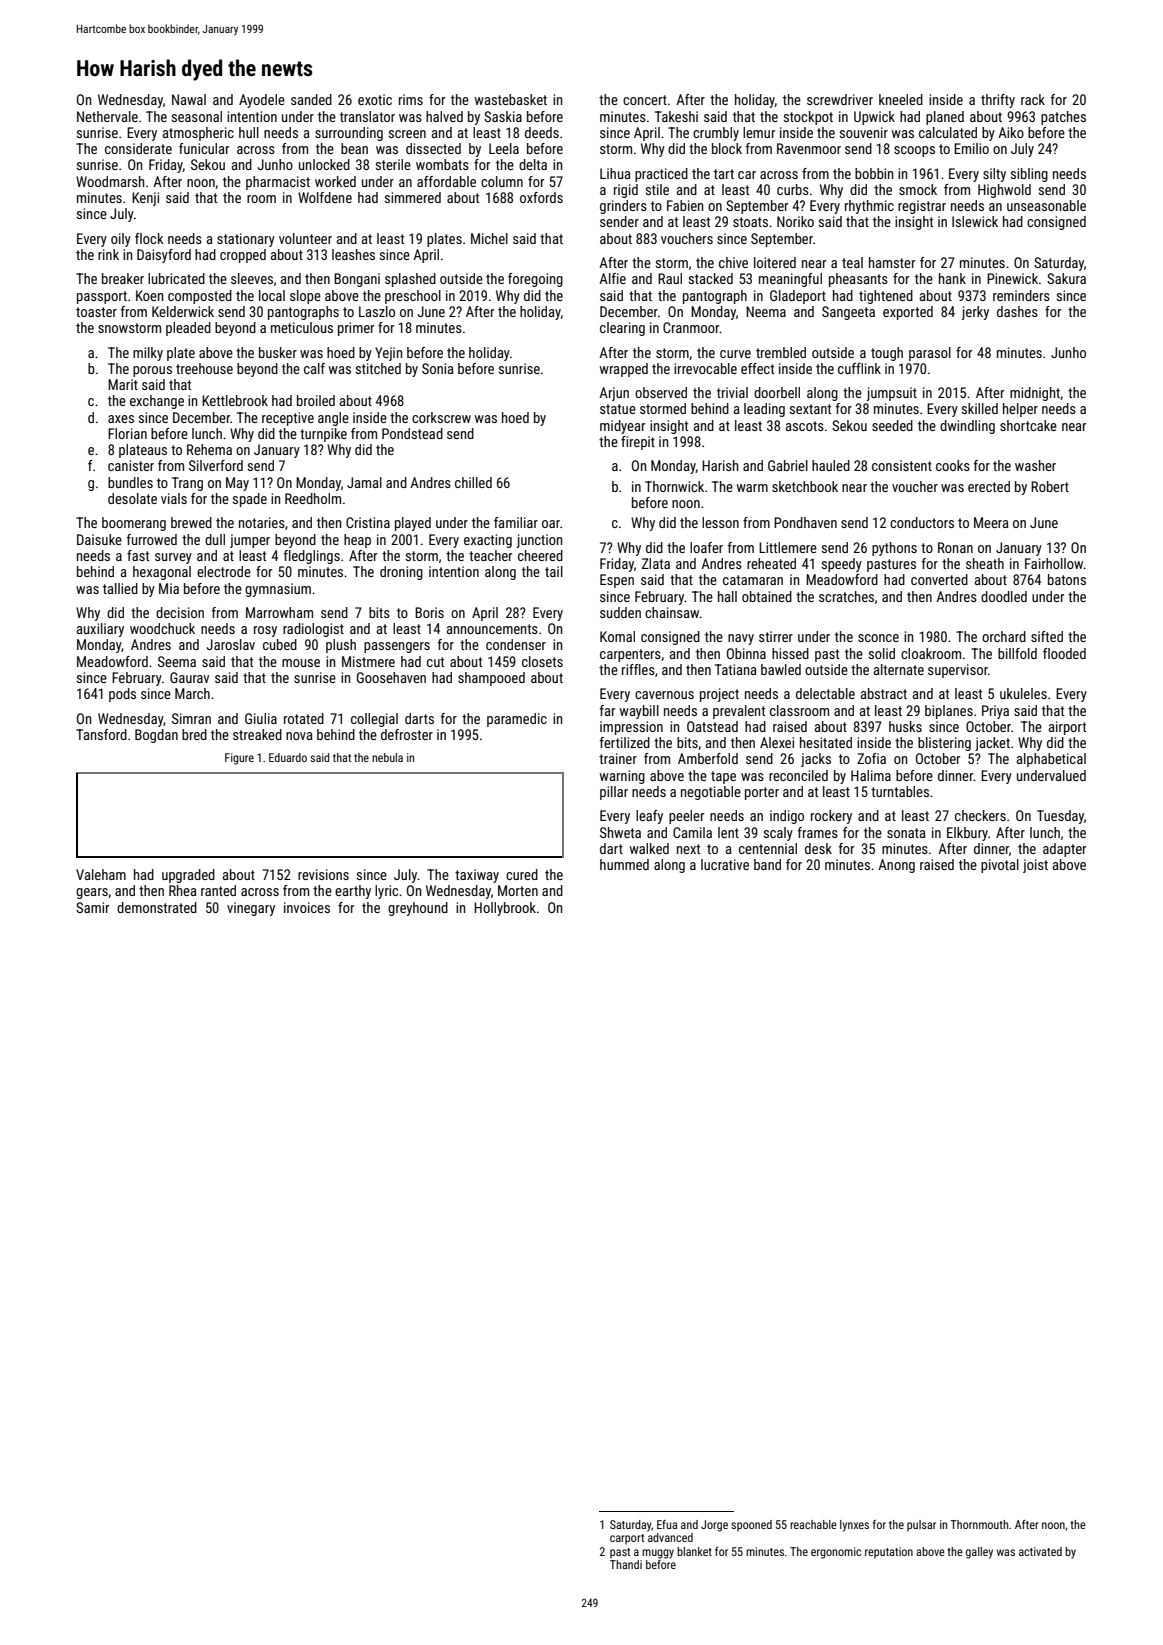  What do you see at coordinates (1051, 760) in the screenshot?
I see `alphabetical` at bounding box center [1051, 760].
